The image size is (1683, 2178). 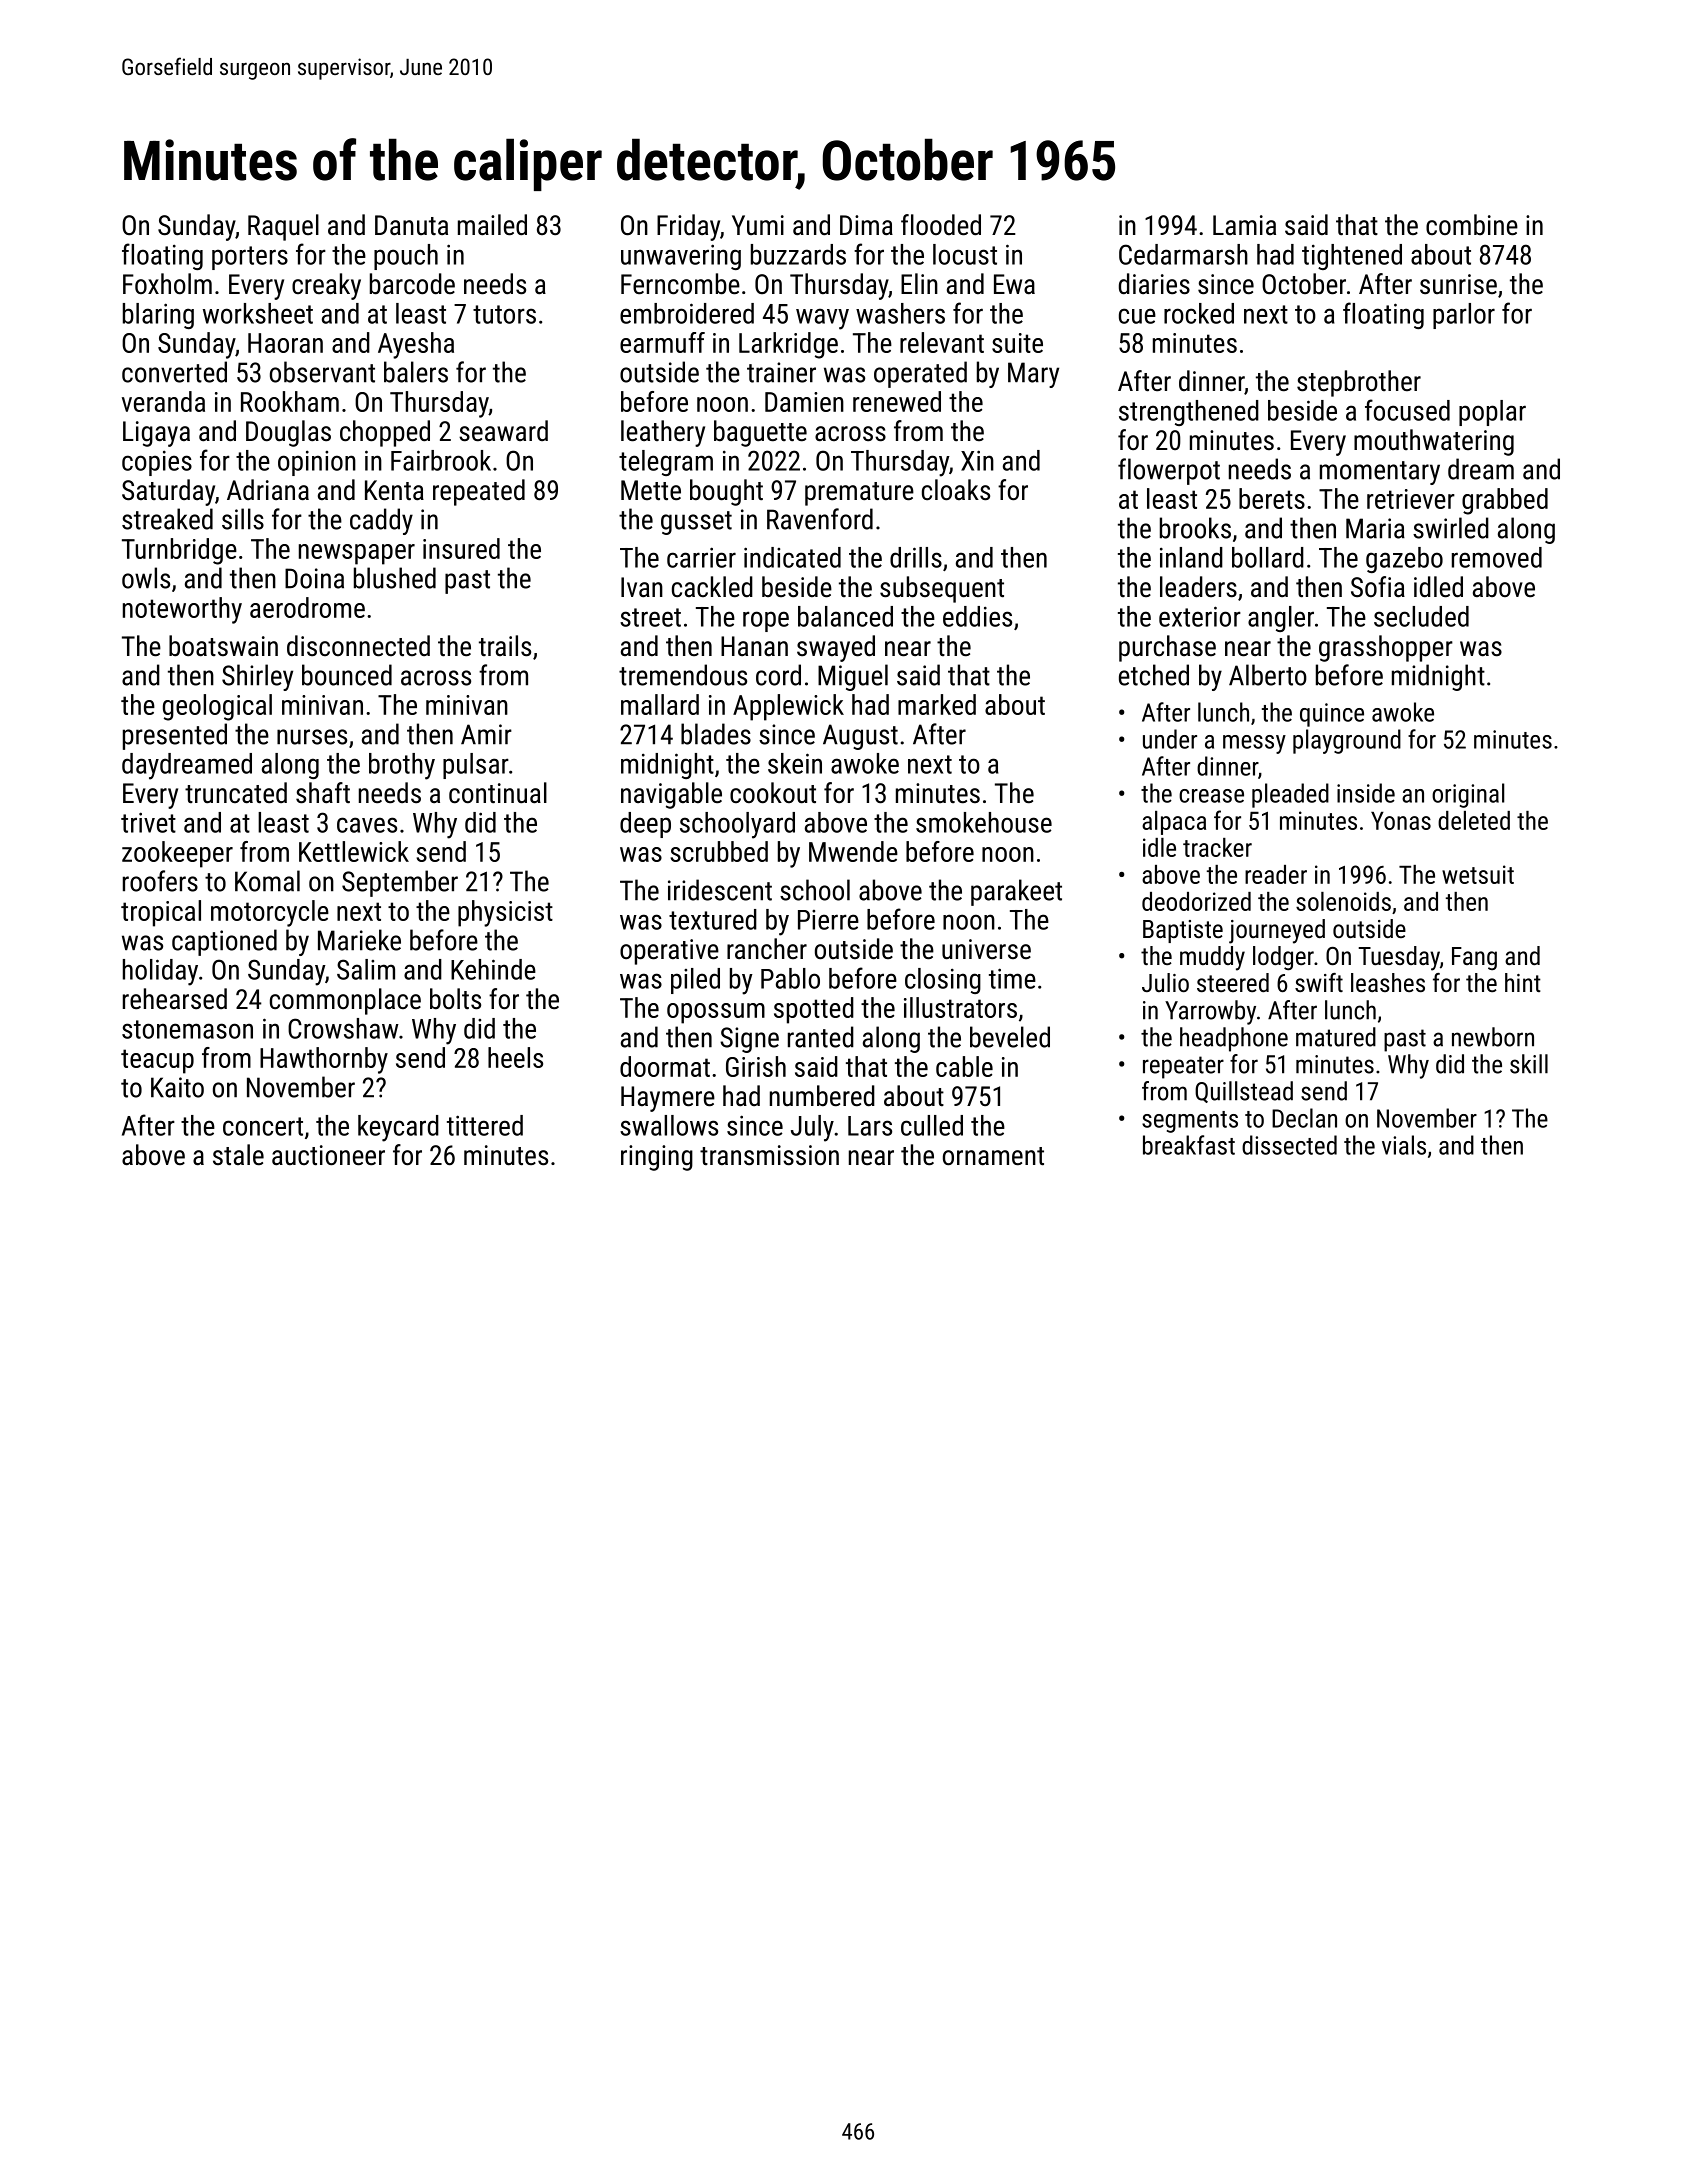 I want to click on August, so click(x=860, y=737).
